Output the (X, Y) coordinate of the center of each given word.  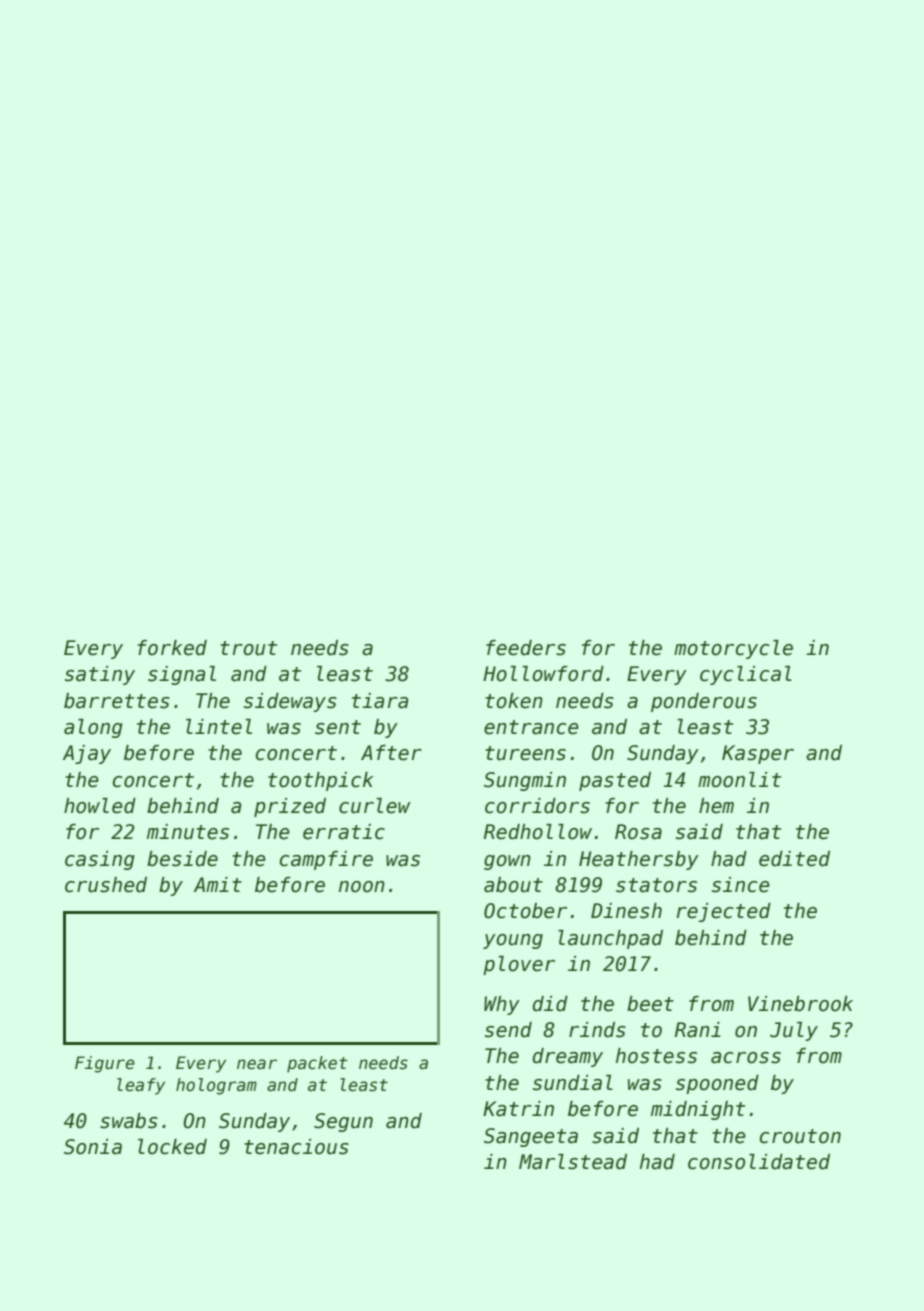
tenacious (296, 1147)
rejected (724, 912)
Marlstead (573, 1162)
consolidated (759, 1162)
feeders (526, 648)
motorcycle (733, 649)
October (525, 911)
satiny (100, 675)
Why (502, 1005)
